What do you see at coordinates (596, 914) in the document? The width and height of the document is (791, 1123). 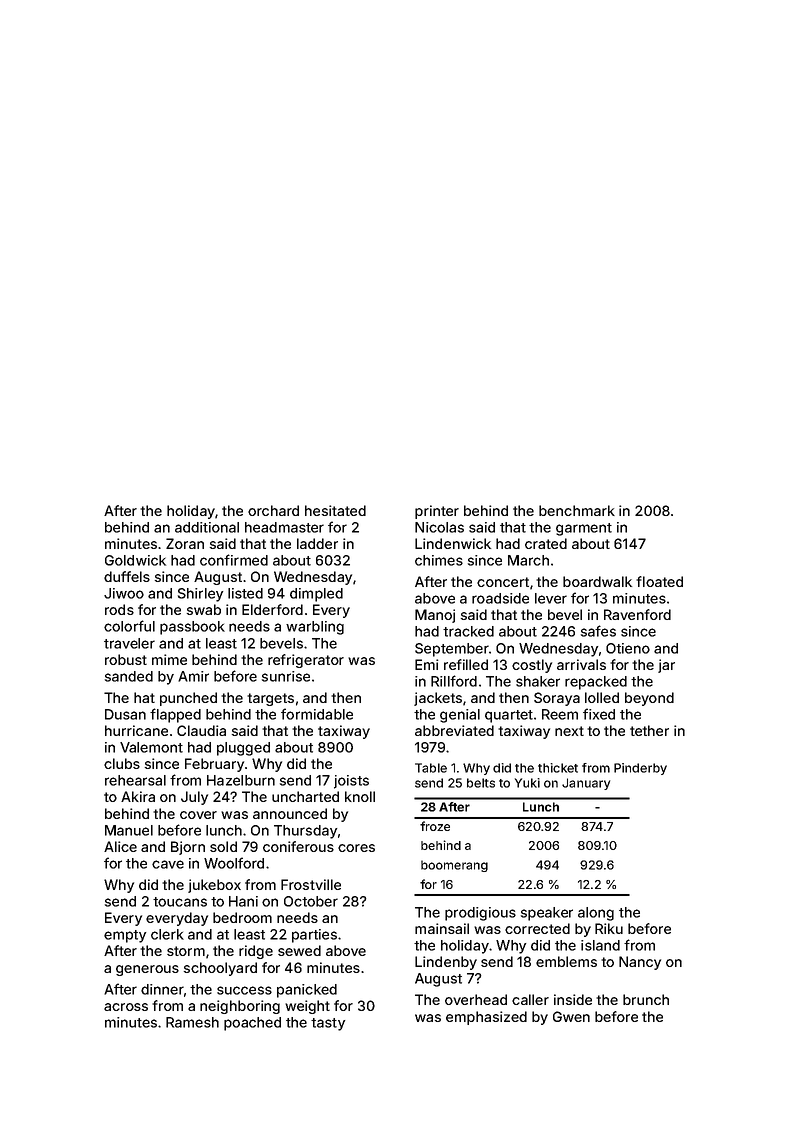 I see `along` at bounding box center [596, 914].
